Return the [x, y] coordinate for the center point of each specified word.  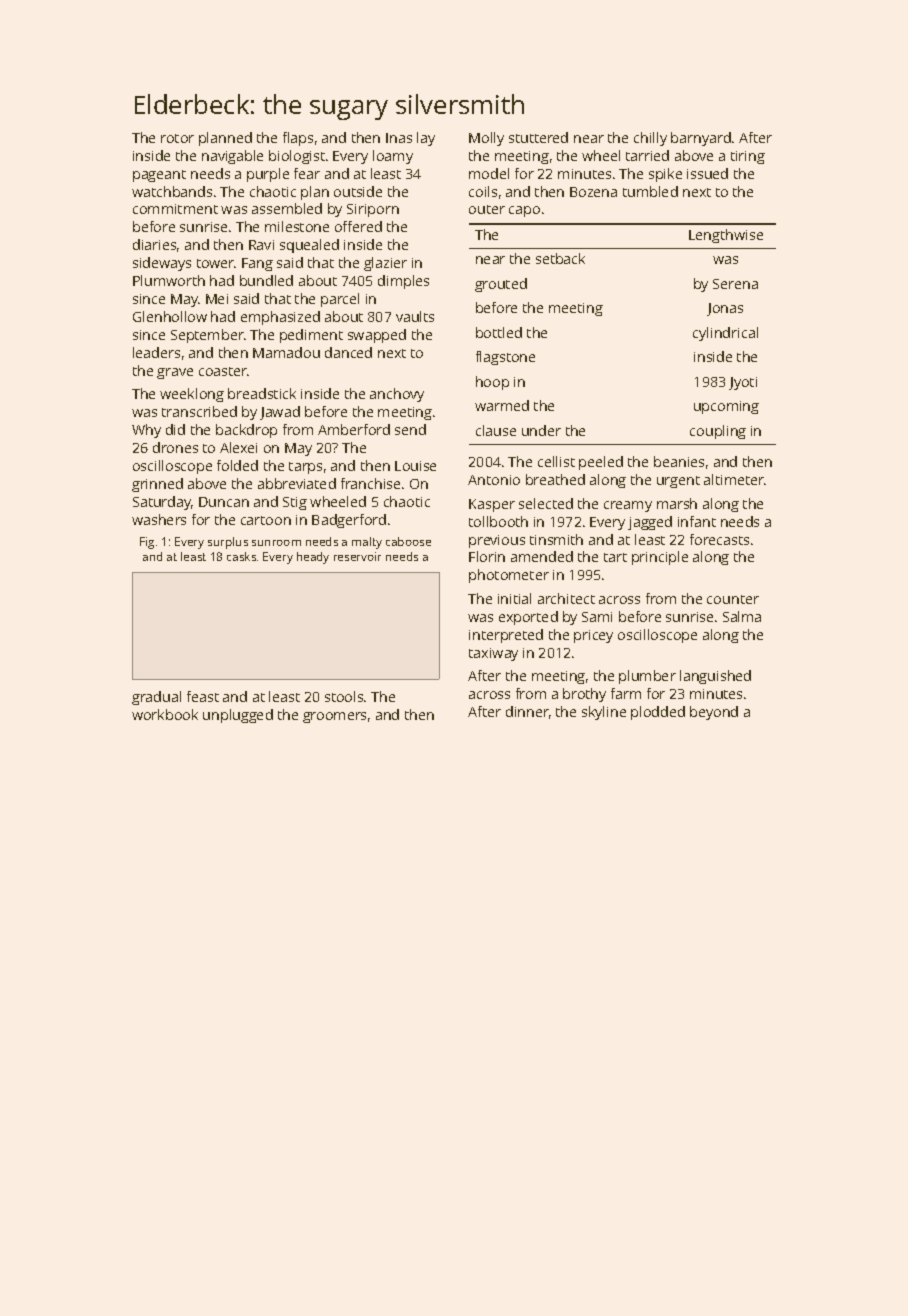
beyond [714, 713]
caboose [408, 541]
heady [313, 558]
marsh [677, 503]
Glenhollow [170, 316]
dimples [403, 282]
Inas [399, 138]
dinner [527, 711]
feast [203, 696]
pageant [159, 176]
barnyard [701, 139]
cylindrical [725, 334]
